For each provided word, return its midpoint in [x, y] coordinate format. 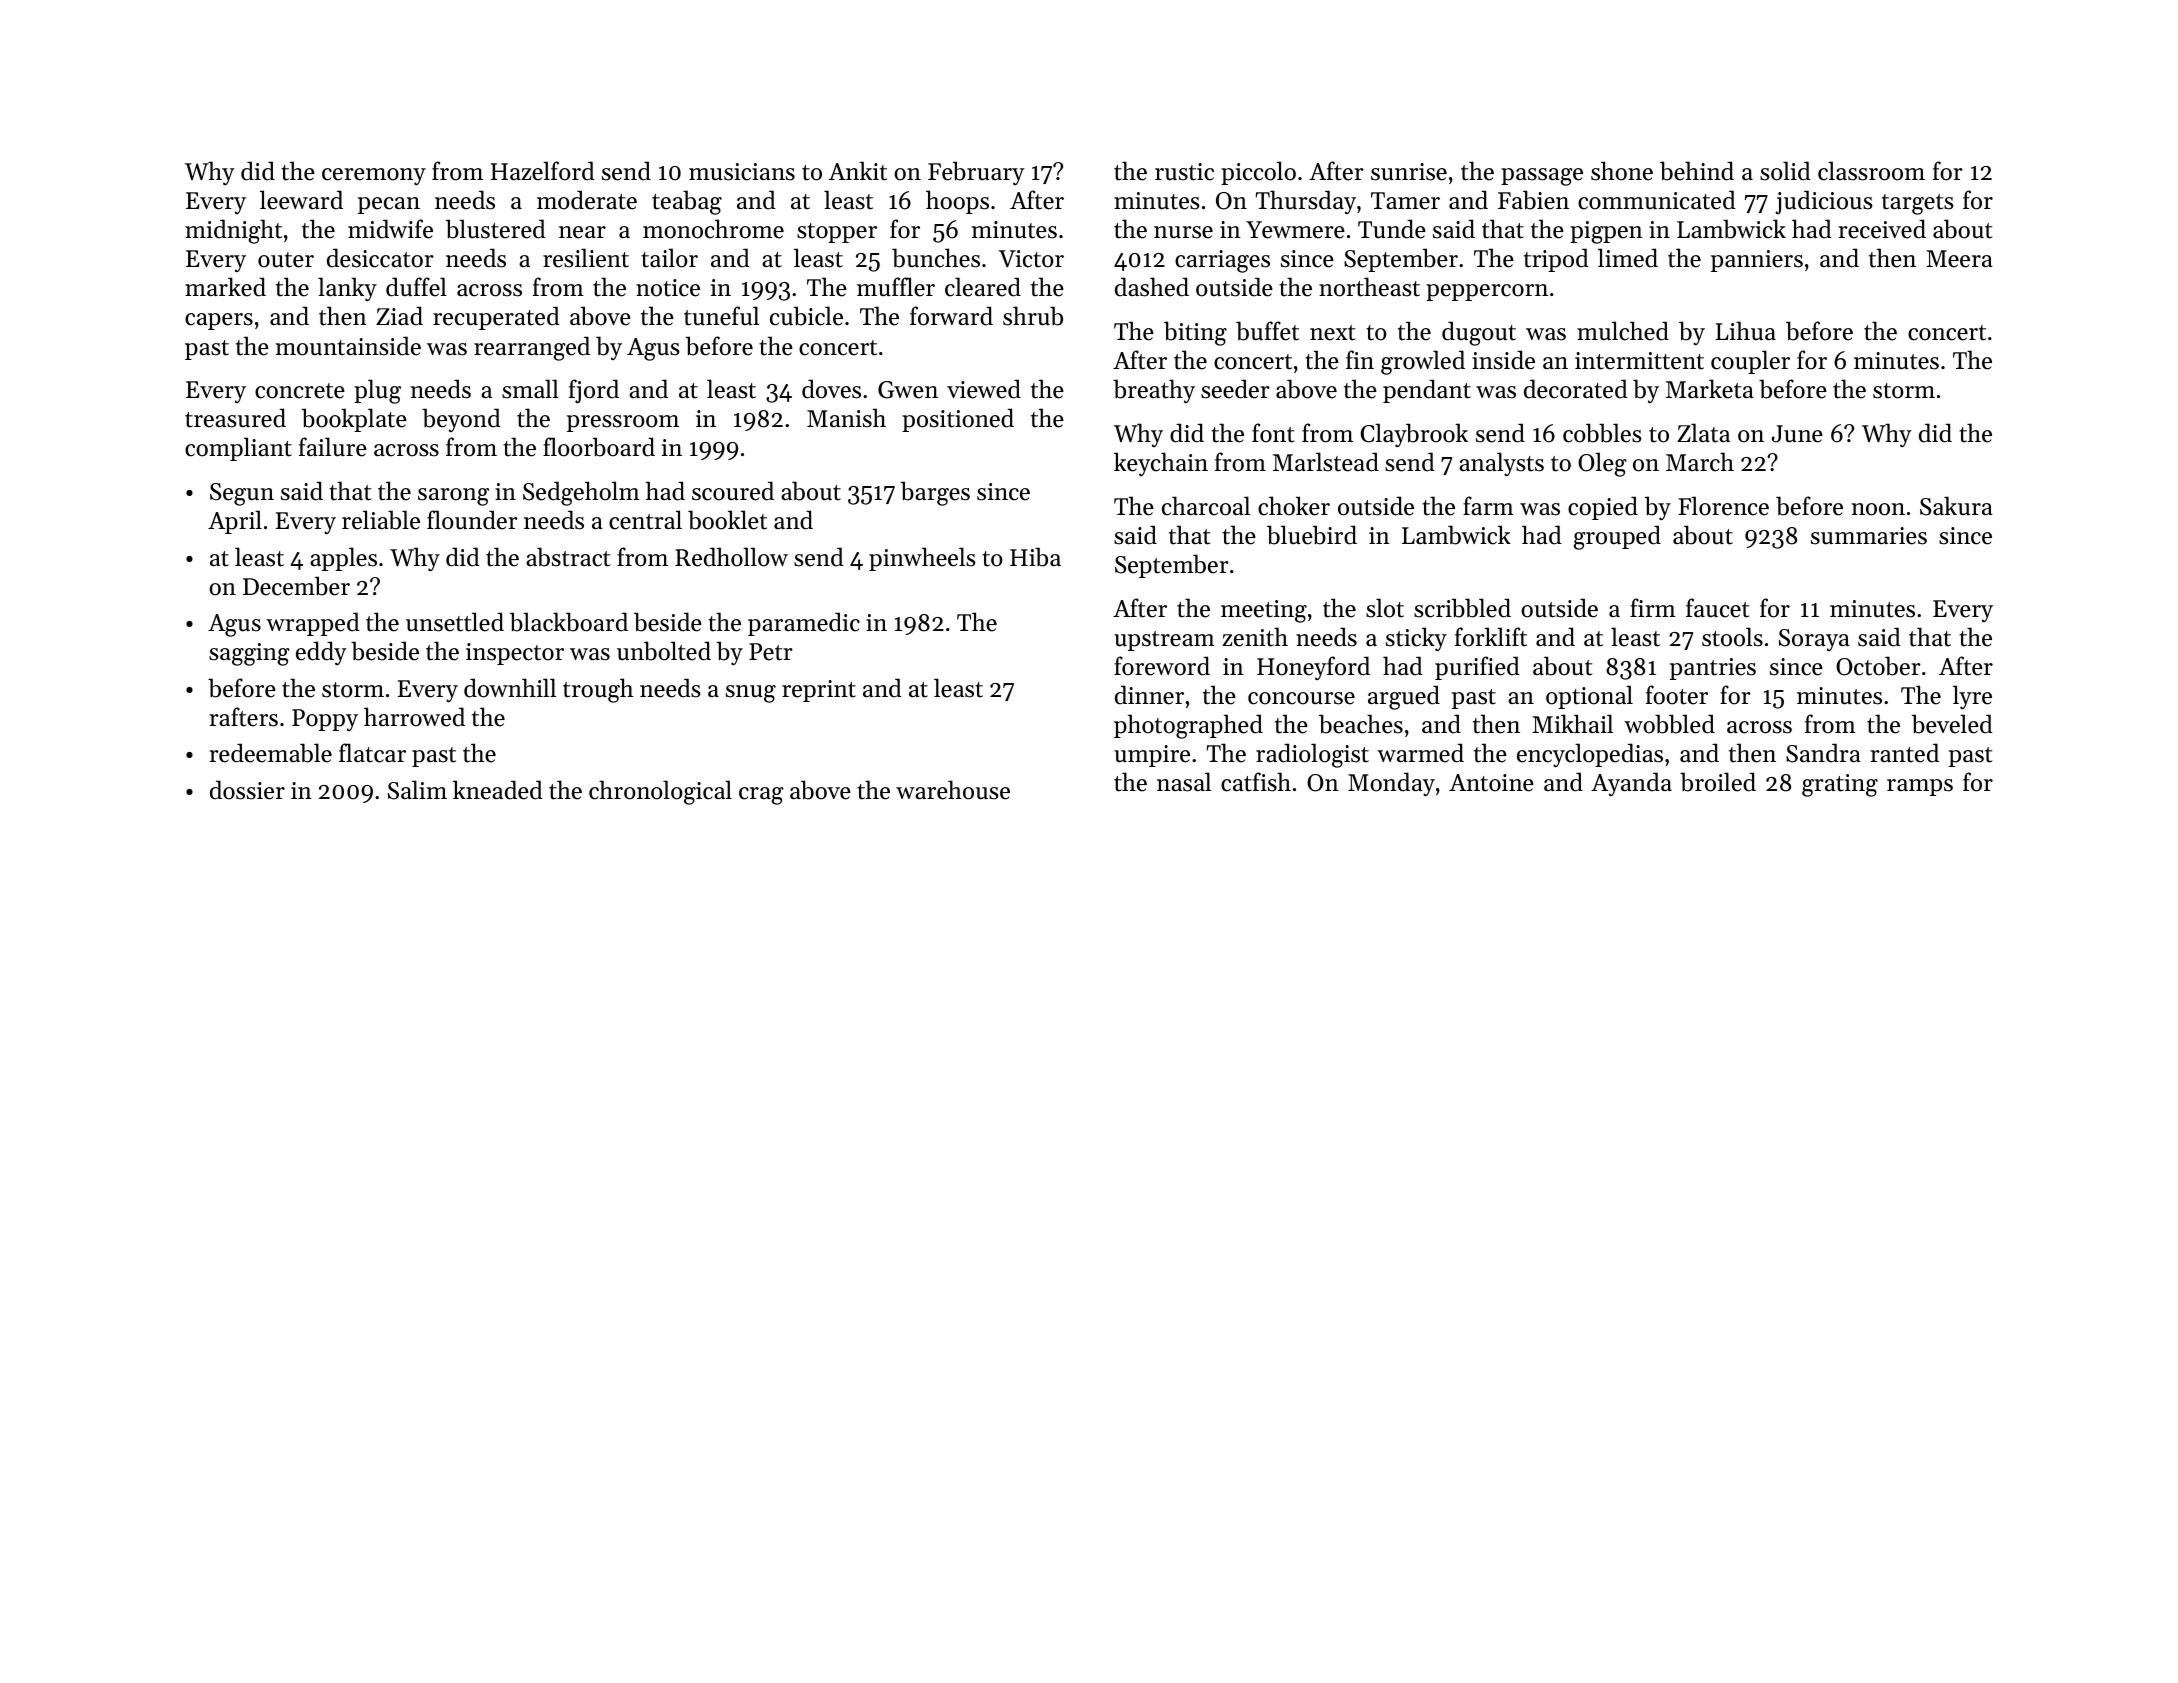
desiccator [380, 258]
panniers [1757, 261]
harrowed [414, 717]
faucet [1717, 608]
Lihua [1746, 331]
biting [1195, 333]
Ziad [399, 316]
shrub [1033, 316]
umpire [1152, 756]
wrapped [313, 624]
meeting [1264, 611]
